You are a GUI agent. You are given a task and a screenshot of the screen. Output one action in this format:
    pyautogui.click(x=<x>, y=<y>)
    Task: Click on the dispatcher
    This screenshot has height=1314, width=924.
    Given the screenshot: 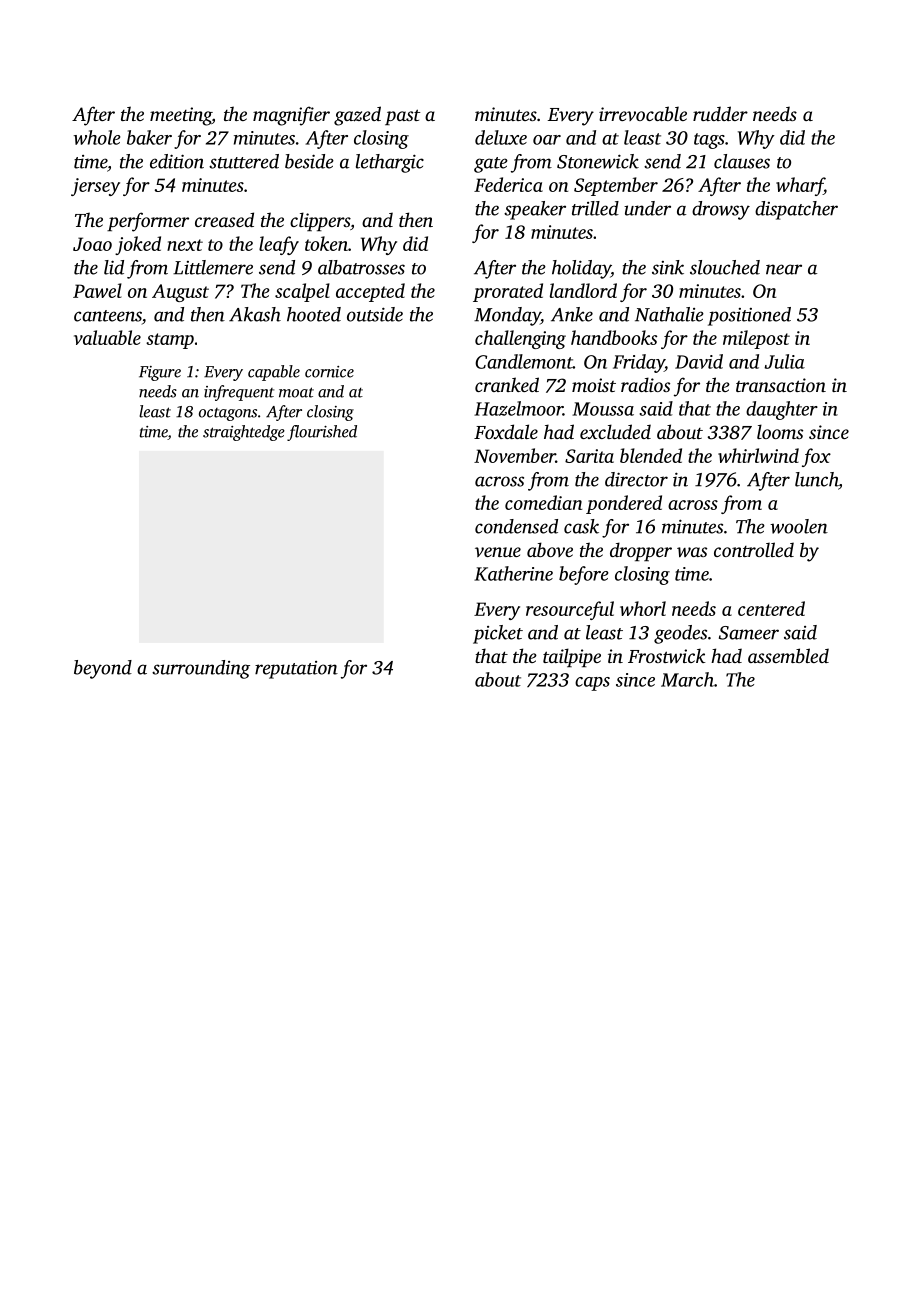 What is the action you would take?
    pyautogui.click(x=796, y=210)
